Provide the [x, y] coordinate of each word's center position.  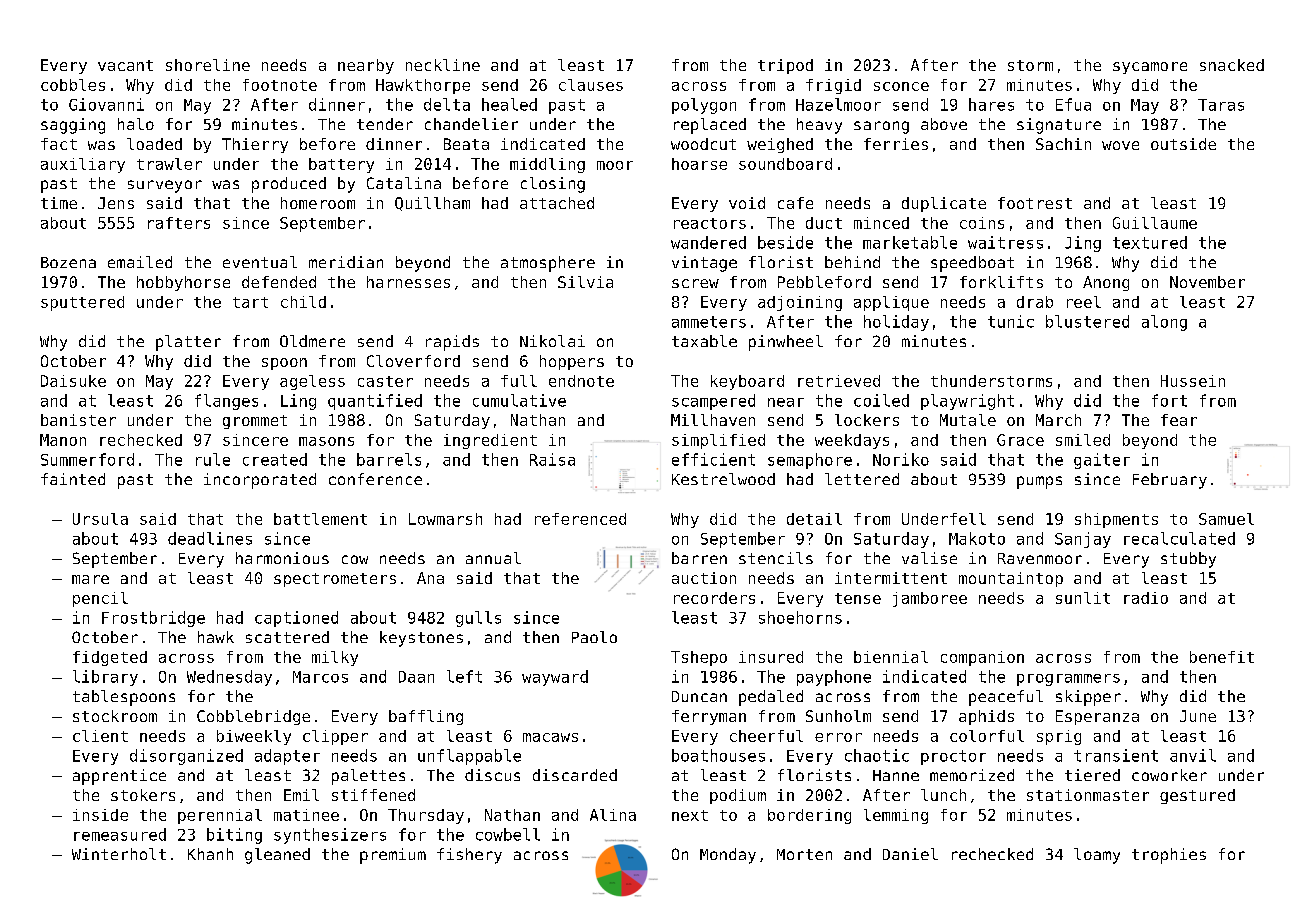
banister [78, 420]
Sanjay [1083, 540]
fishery [469, 856]
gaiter [1102, 461]
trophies [1169, 856]
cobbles [73, 85]
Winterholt [119, 854]
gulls [478, 619]
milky [335, 658]
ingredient [490, 441]
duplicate [944, 204]
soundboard [785, 164]
